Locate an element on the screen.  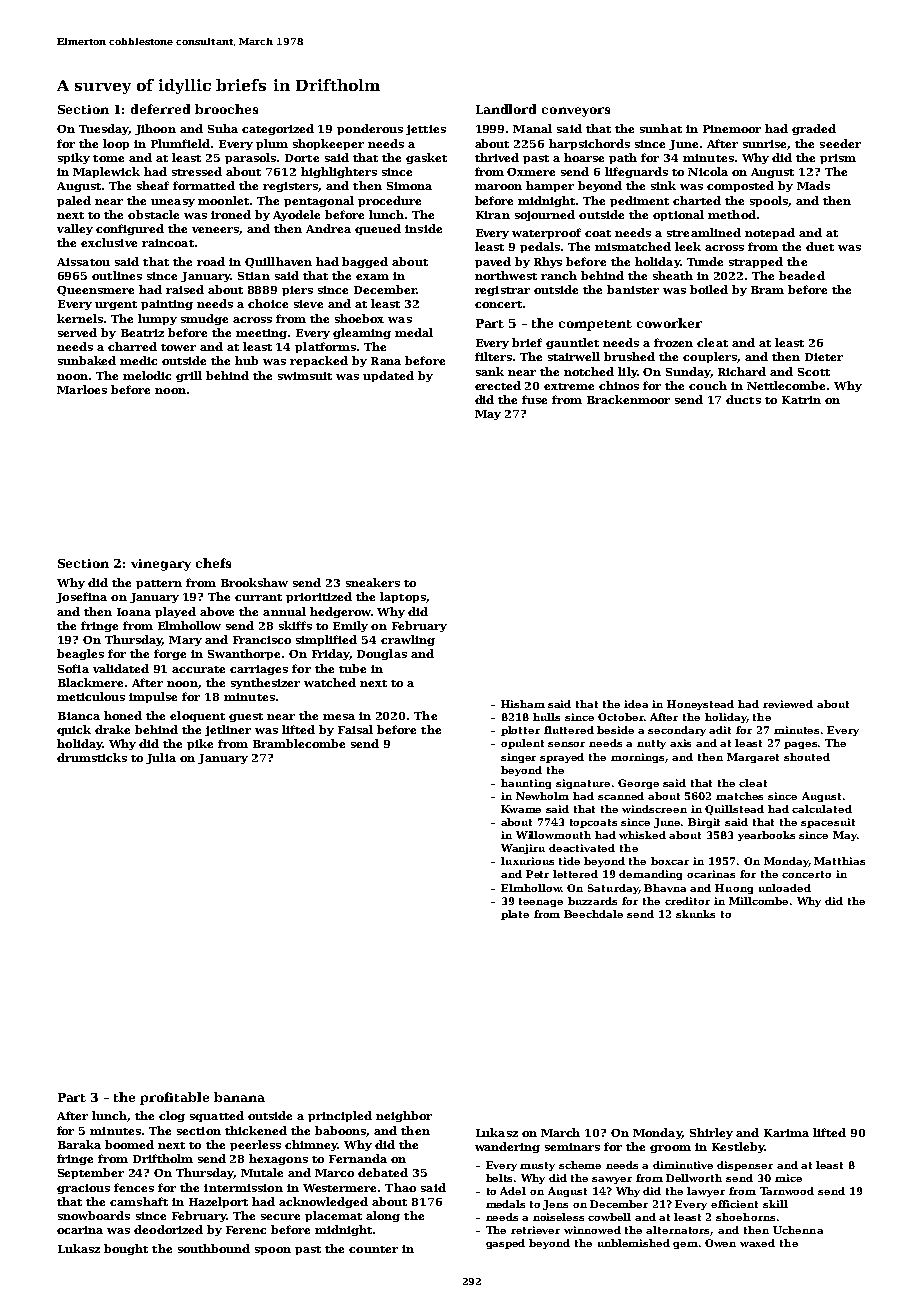
Katrin is located at coordinates (801, 400).
